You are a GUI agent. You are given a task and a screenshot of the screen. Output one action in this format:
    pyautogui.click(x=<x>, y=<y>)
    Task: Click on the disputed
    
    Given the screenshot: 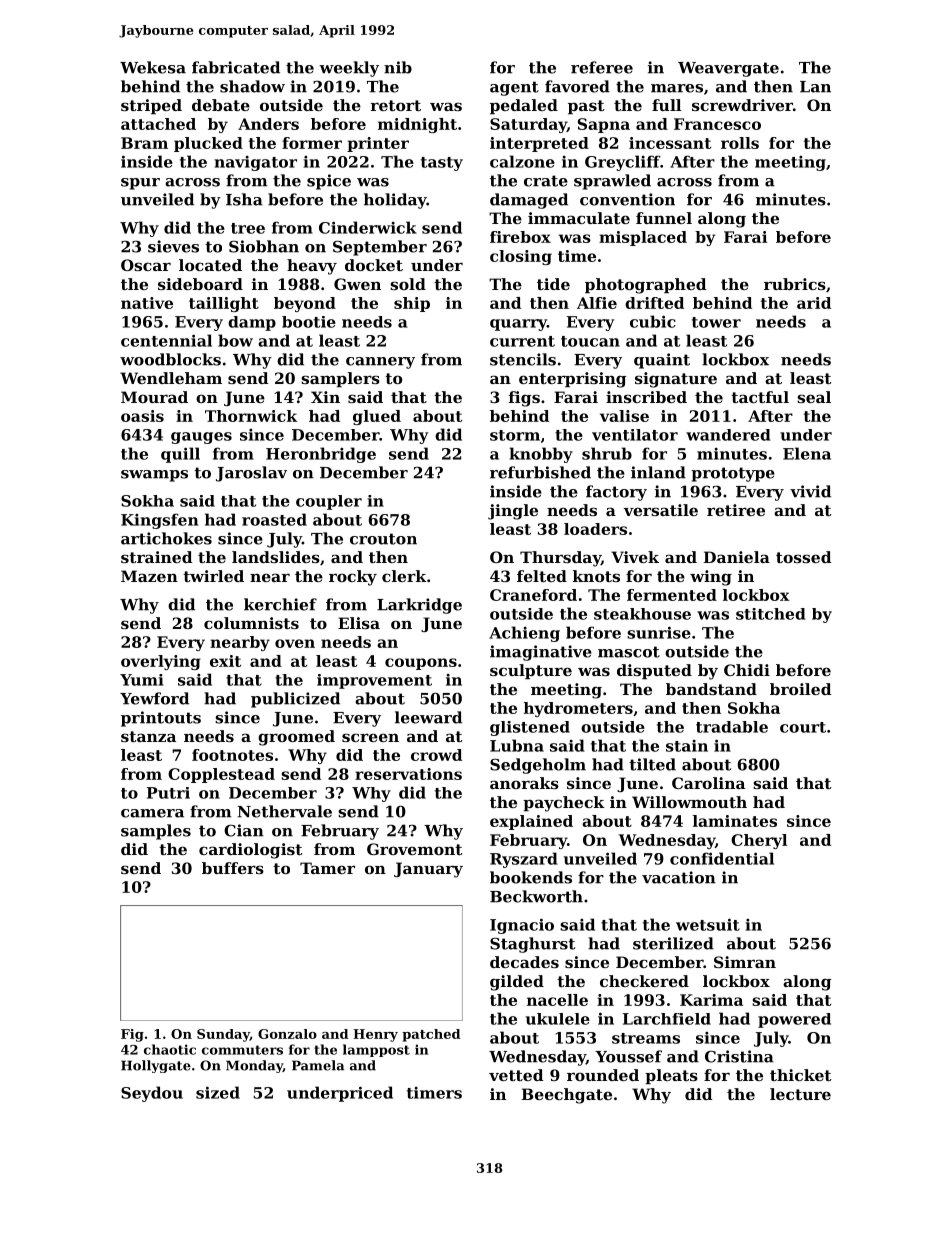 What is the action you would take?
    pyautogui.click(x=654, y=671)
